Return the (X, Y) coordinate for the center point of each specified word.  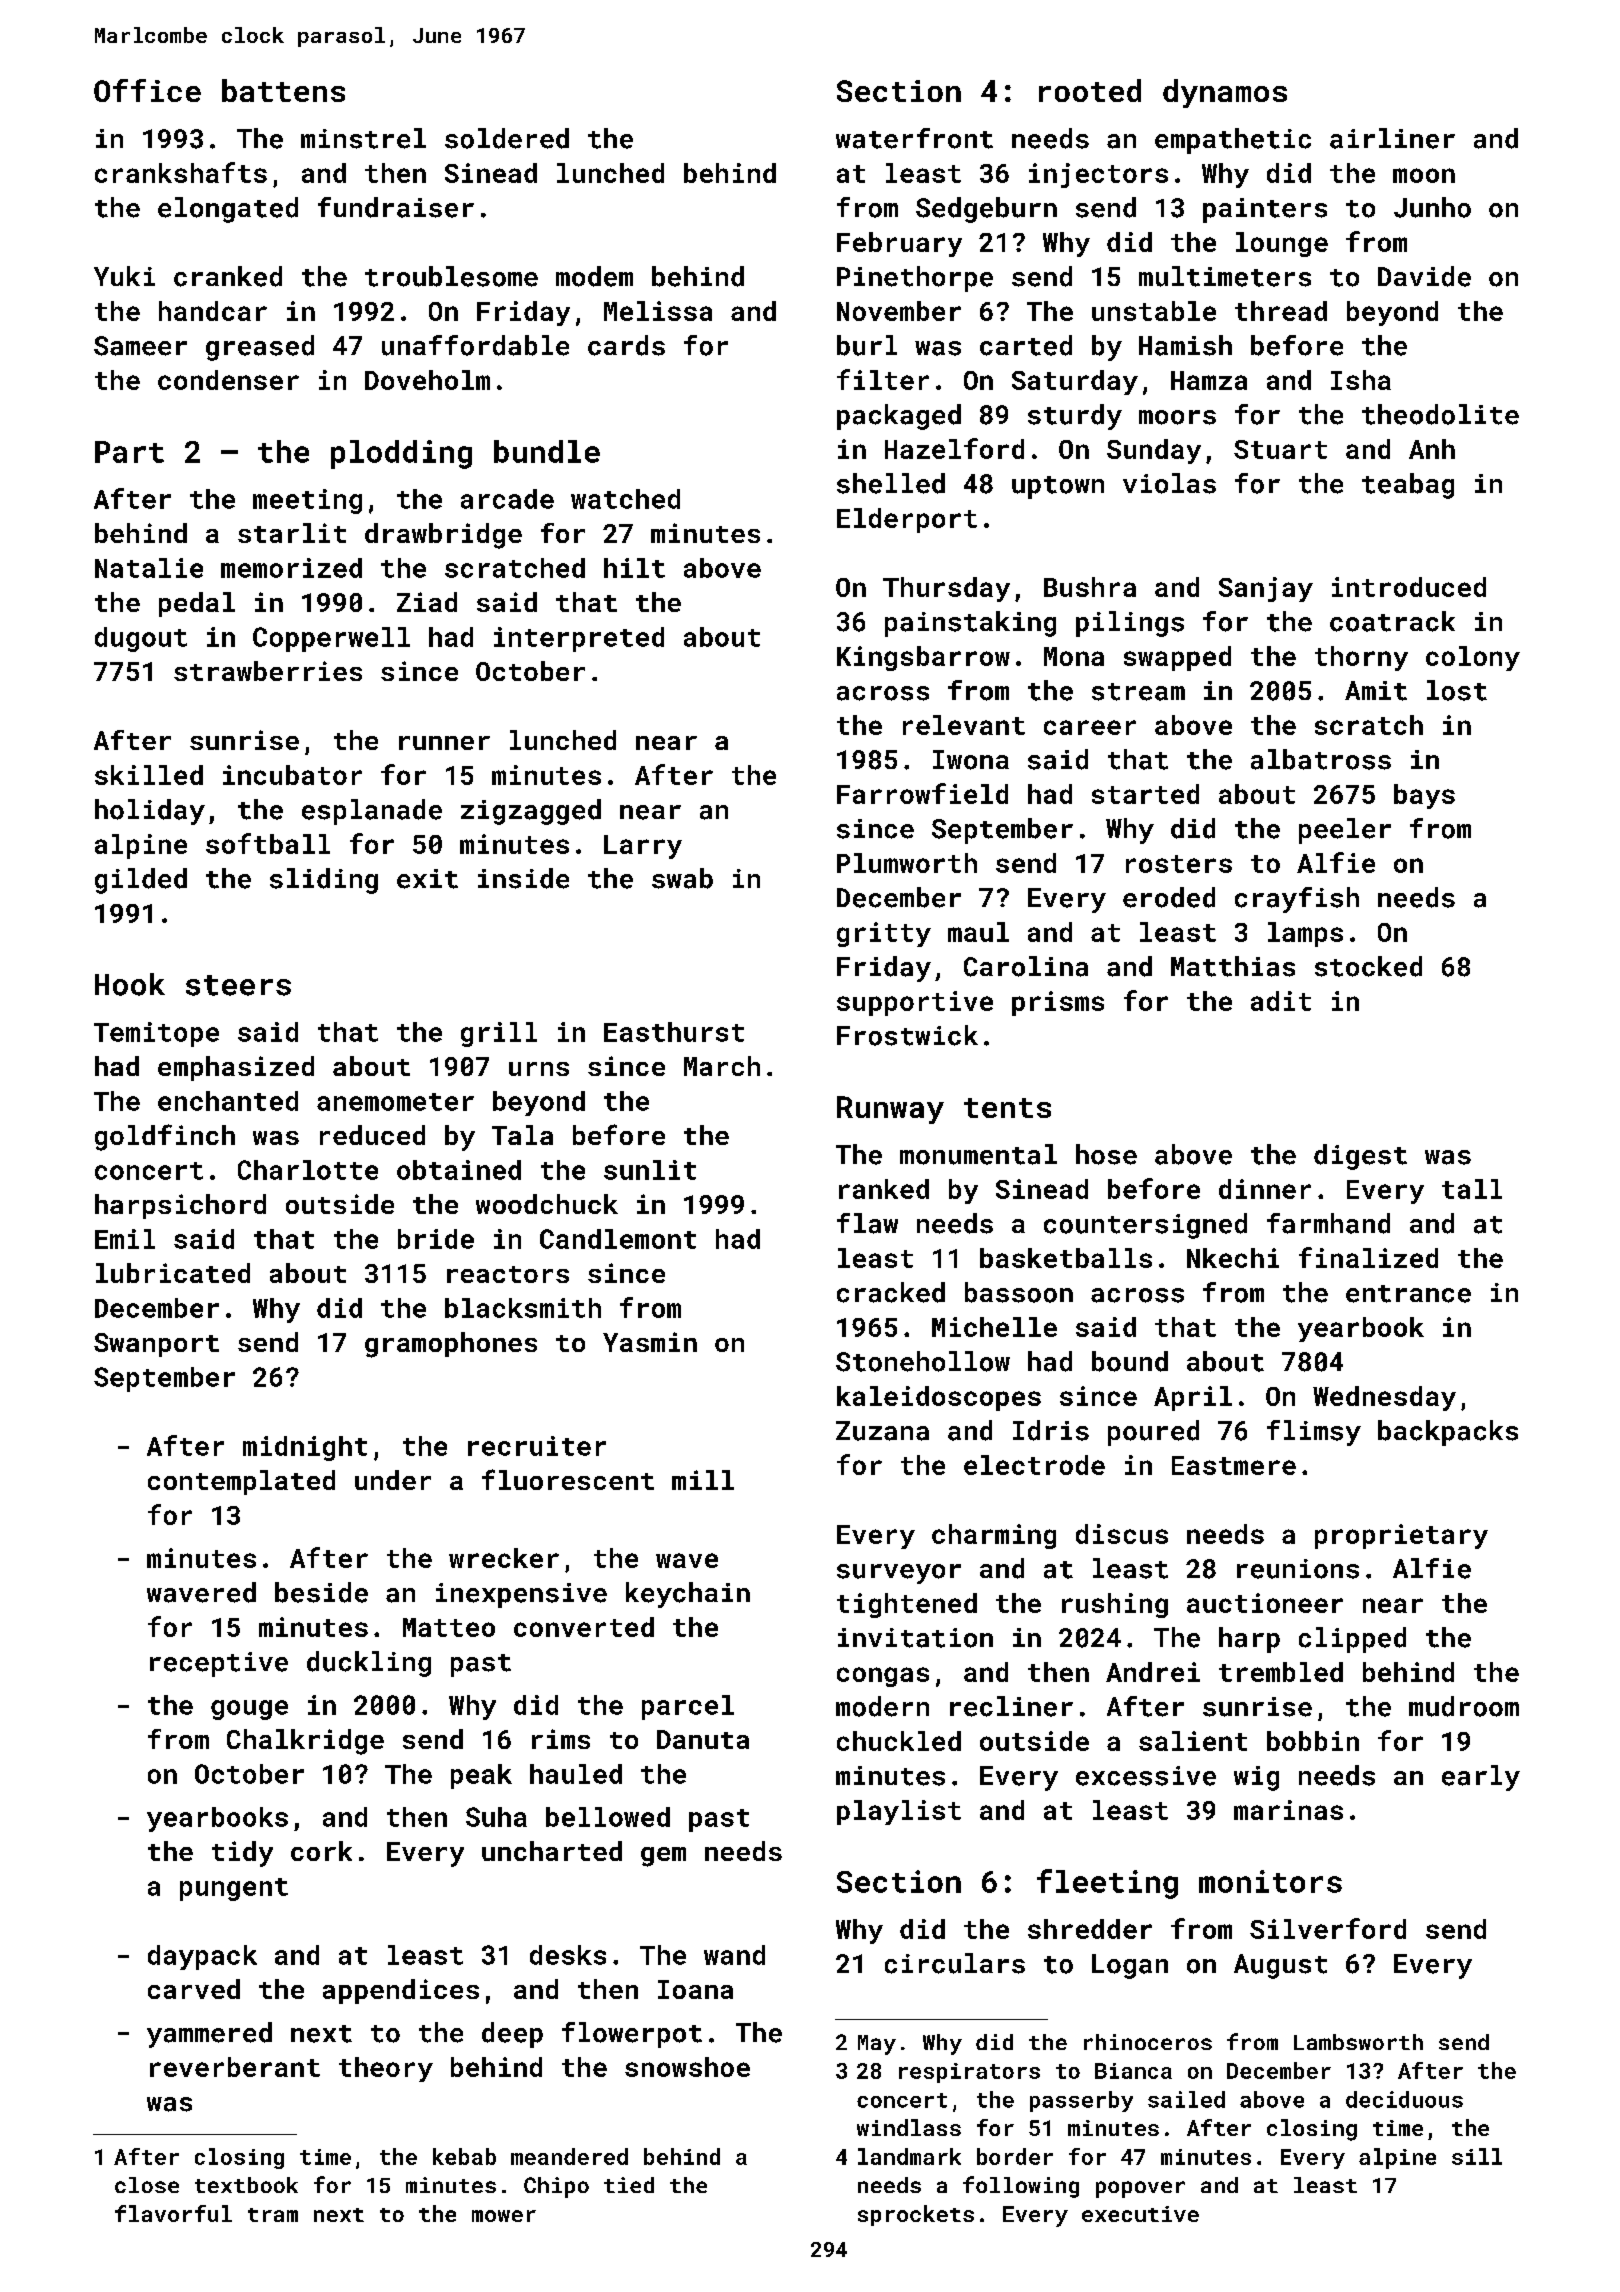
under (393, 1480)
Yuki (124, 276)
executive (1140, 2214)
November (899, 311)
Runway (890, 1110)
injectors (1098, 175)
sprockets (916, 2215)
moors (1177, 417)
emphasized (236, 1068)
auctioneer (1265, 1603)
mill (703, 1480)
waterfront (914, 138)
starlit (292, 533)
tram (273, 2215)
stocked (1368, 966)
